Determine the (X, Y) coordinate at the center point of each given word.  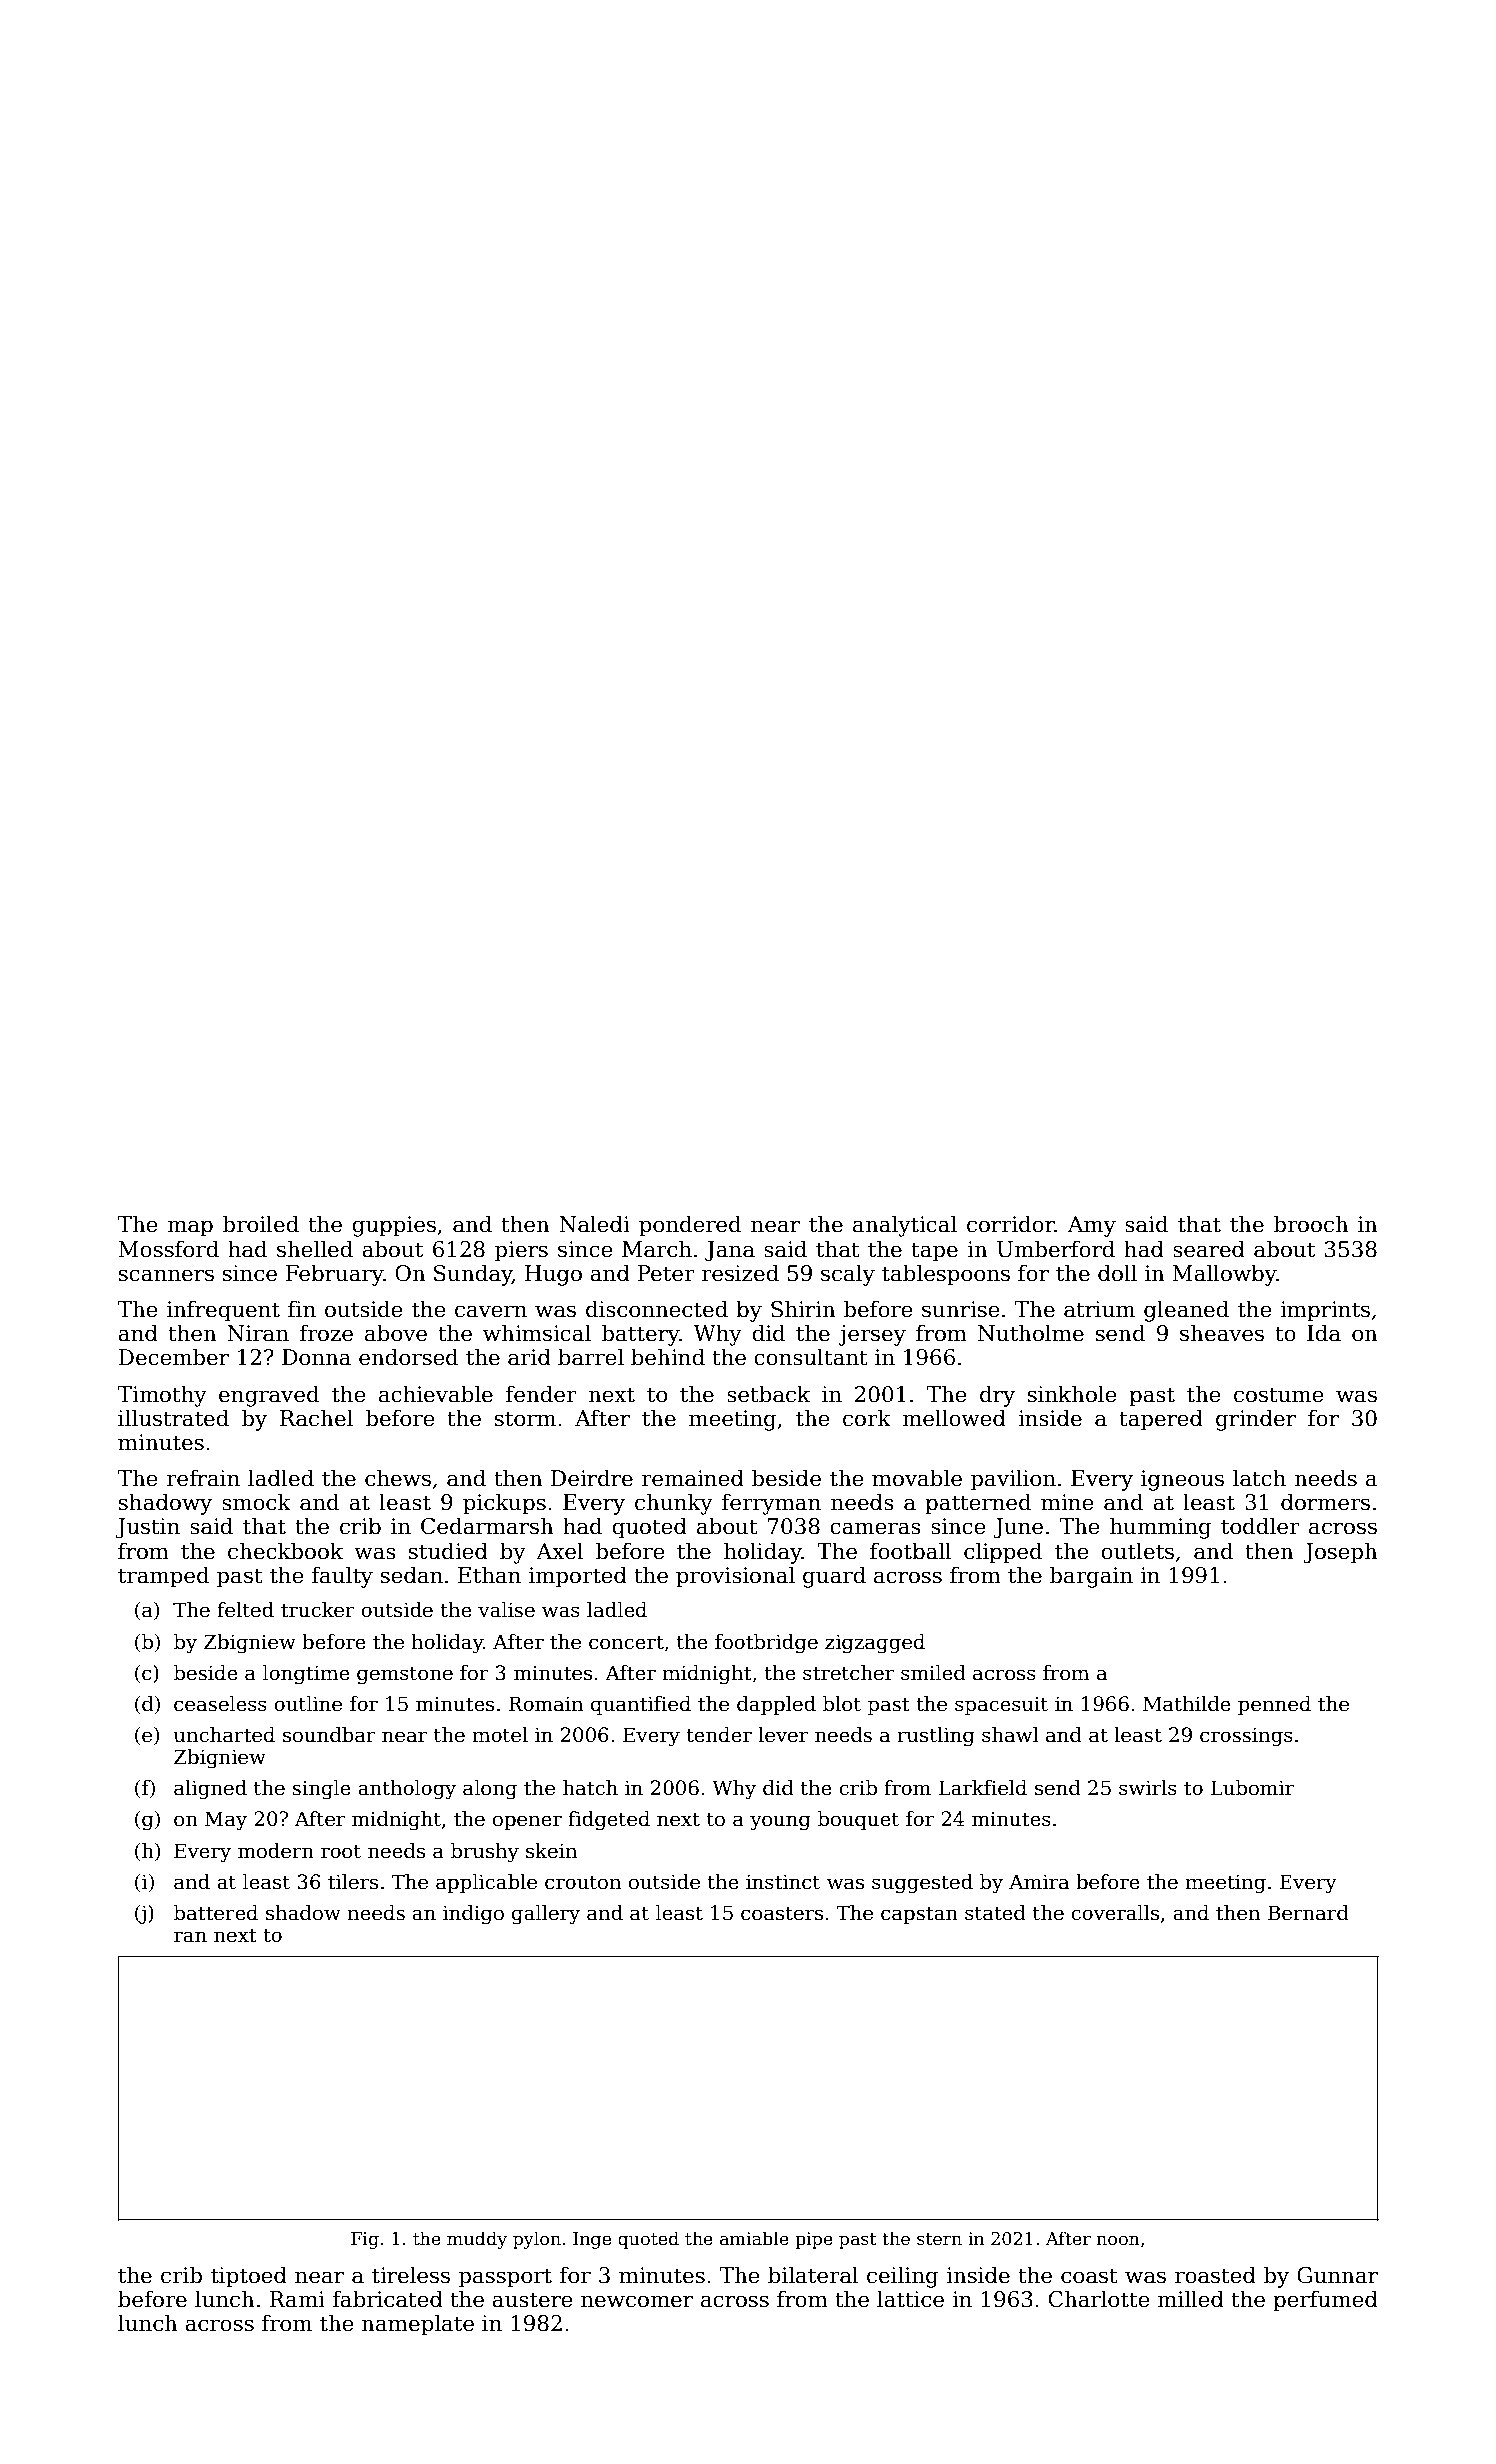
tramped (163, 1577)
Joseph (1340, 1553)
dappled (776, 1705)
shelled (315, 1249)
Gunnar (1337, 2275)
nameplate (417, 2325)
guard (834, 1577)
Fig (365, 2240)
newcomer (637, 2301)
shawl (1010, 1735)
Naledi (594, 1224)
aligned (210, 1790)
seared (1209, 1249)
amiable (754, 2238)
